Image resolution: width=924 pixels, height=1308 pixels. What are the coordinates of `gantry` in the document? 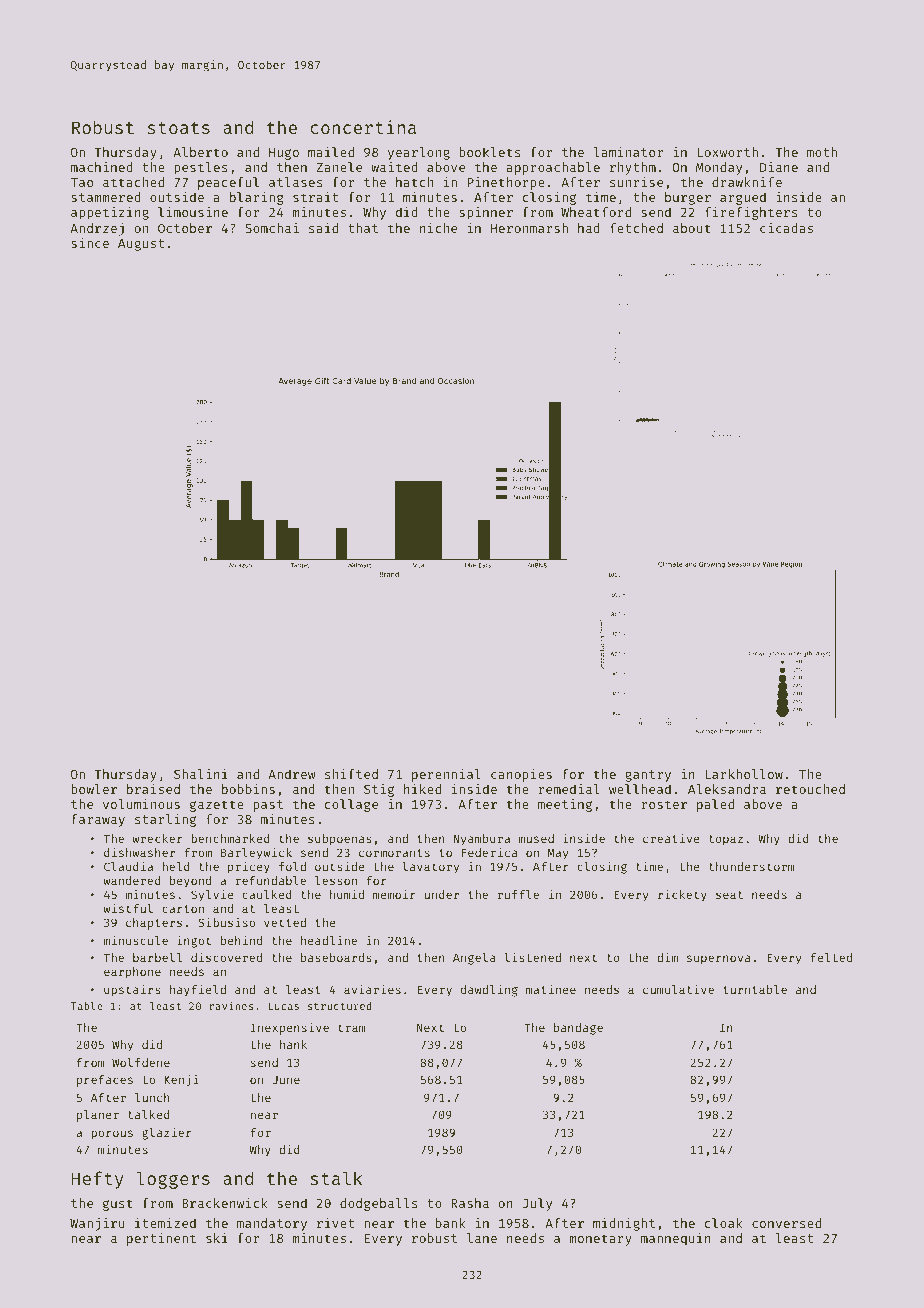 It's located at (648, 776).
